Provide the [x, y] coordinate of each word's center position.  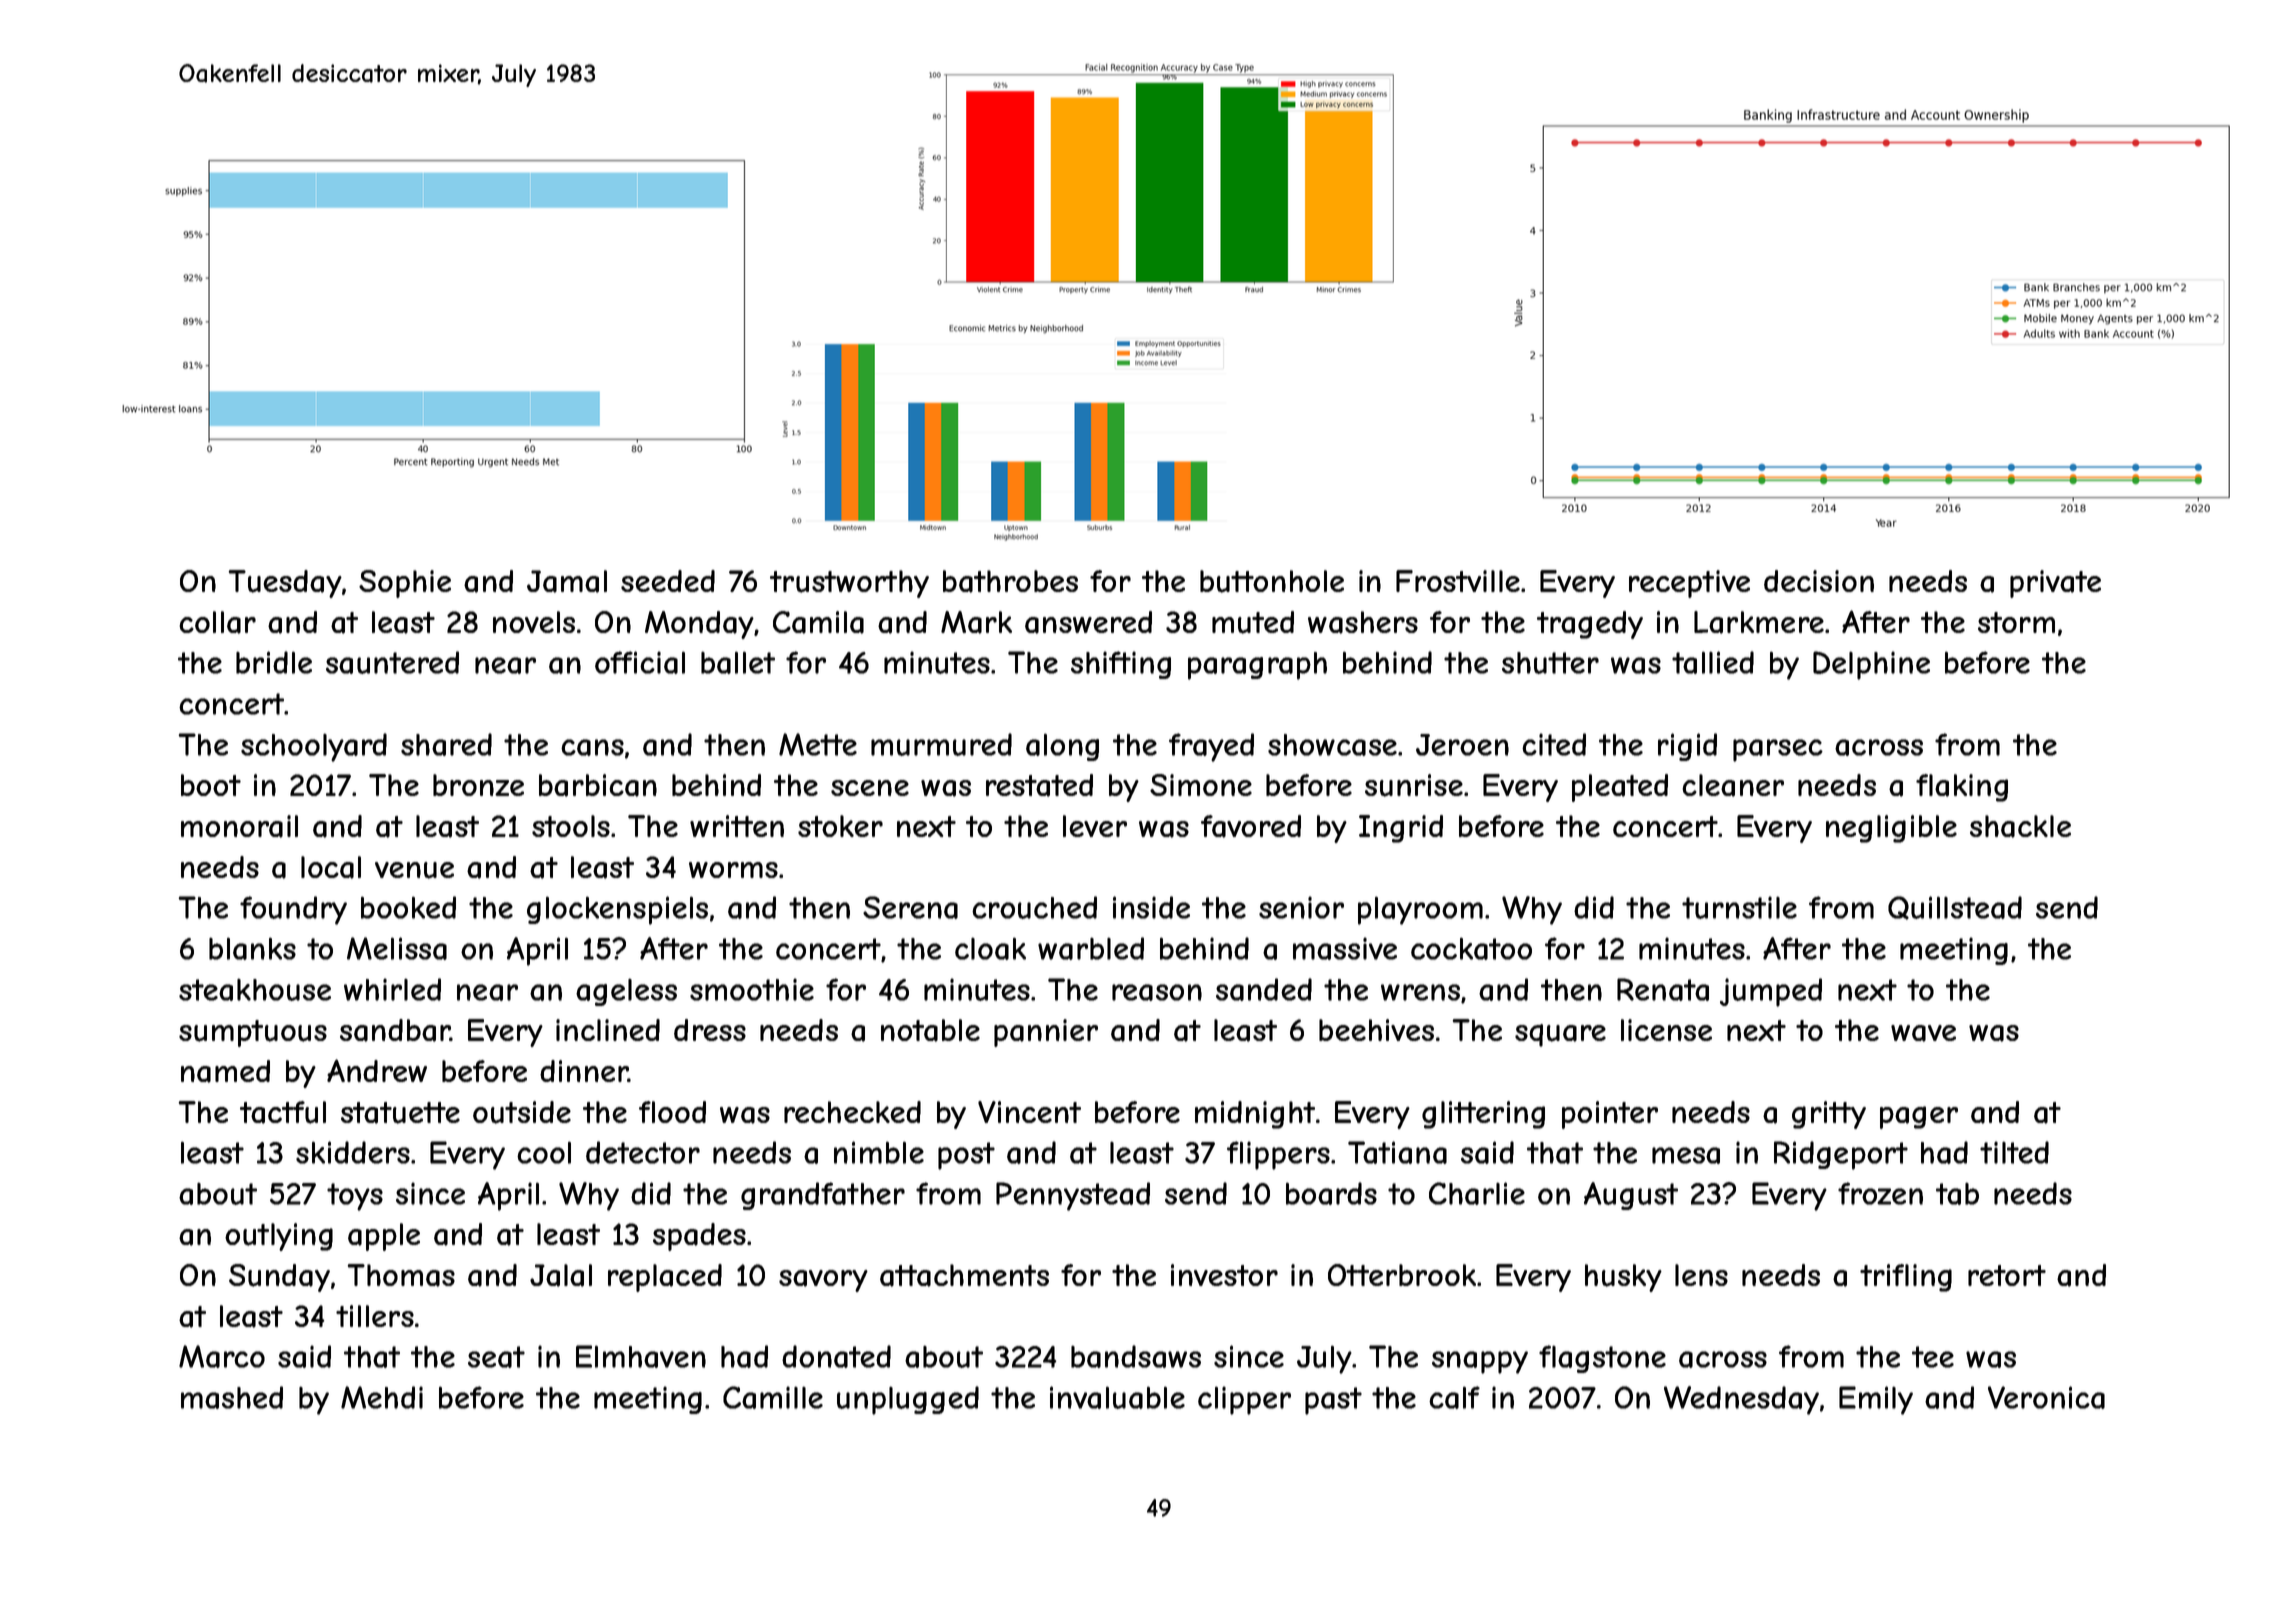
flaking [1962, 788]
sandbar [395, 1030]
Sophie [405, 584]
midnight [1255, 1115]
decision [1819, 581]
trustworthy [849, 584]
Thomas [401, 1275]
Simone [1201, 785]
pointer [1610, 1115]
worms [733, 870]
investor [1224, 1275]
